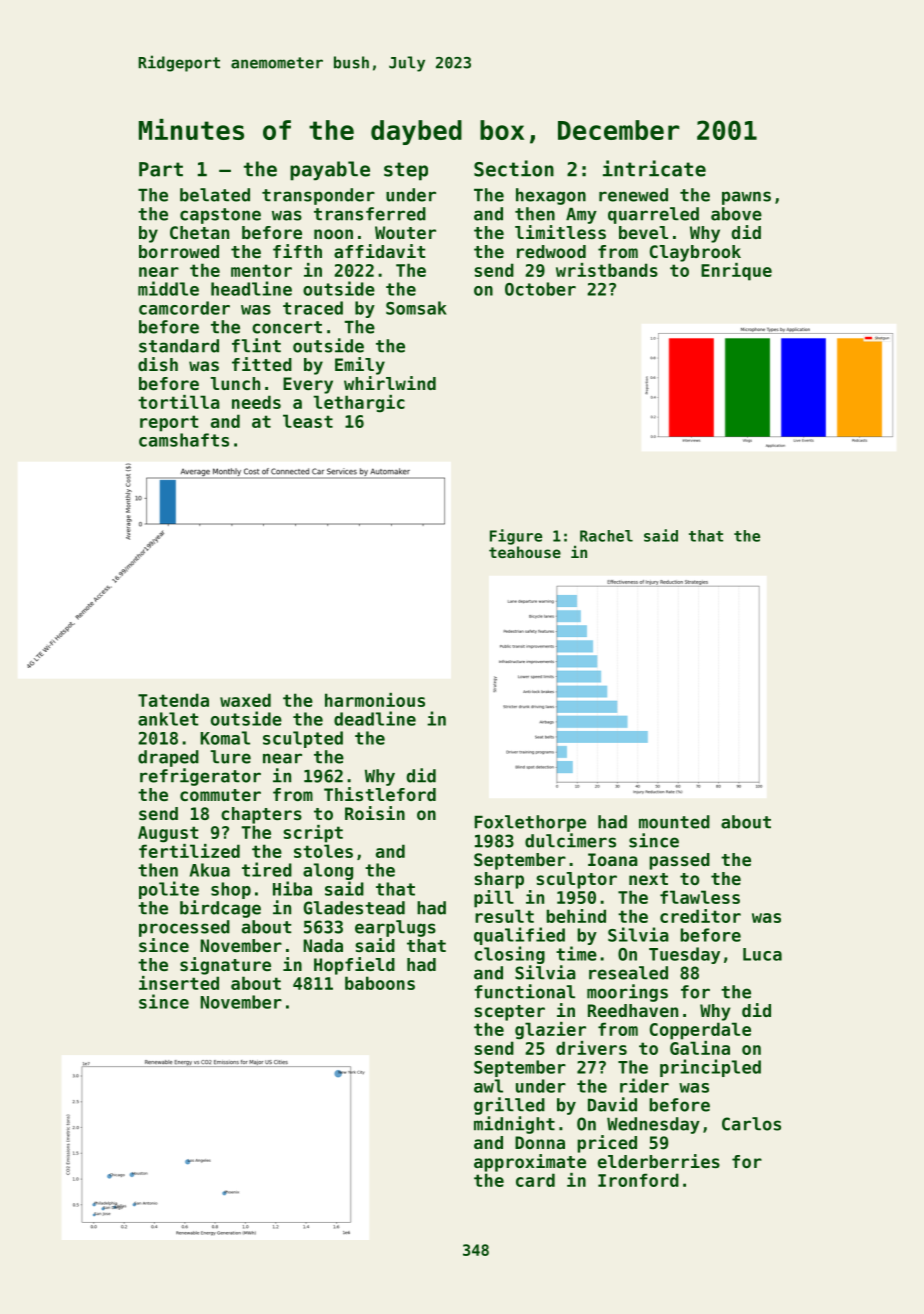 Image resolution: width=924 pixels, height=1314 pixels. Describe the element at coordinates (535, 1180) in the page. I see `card` at that location.
